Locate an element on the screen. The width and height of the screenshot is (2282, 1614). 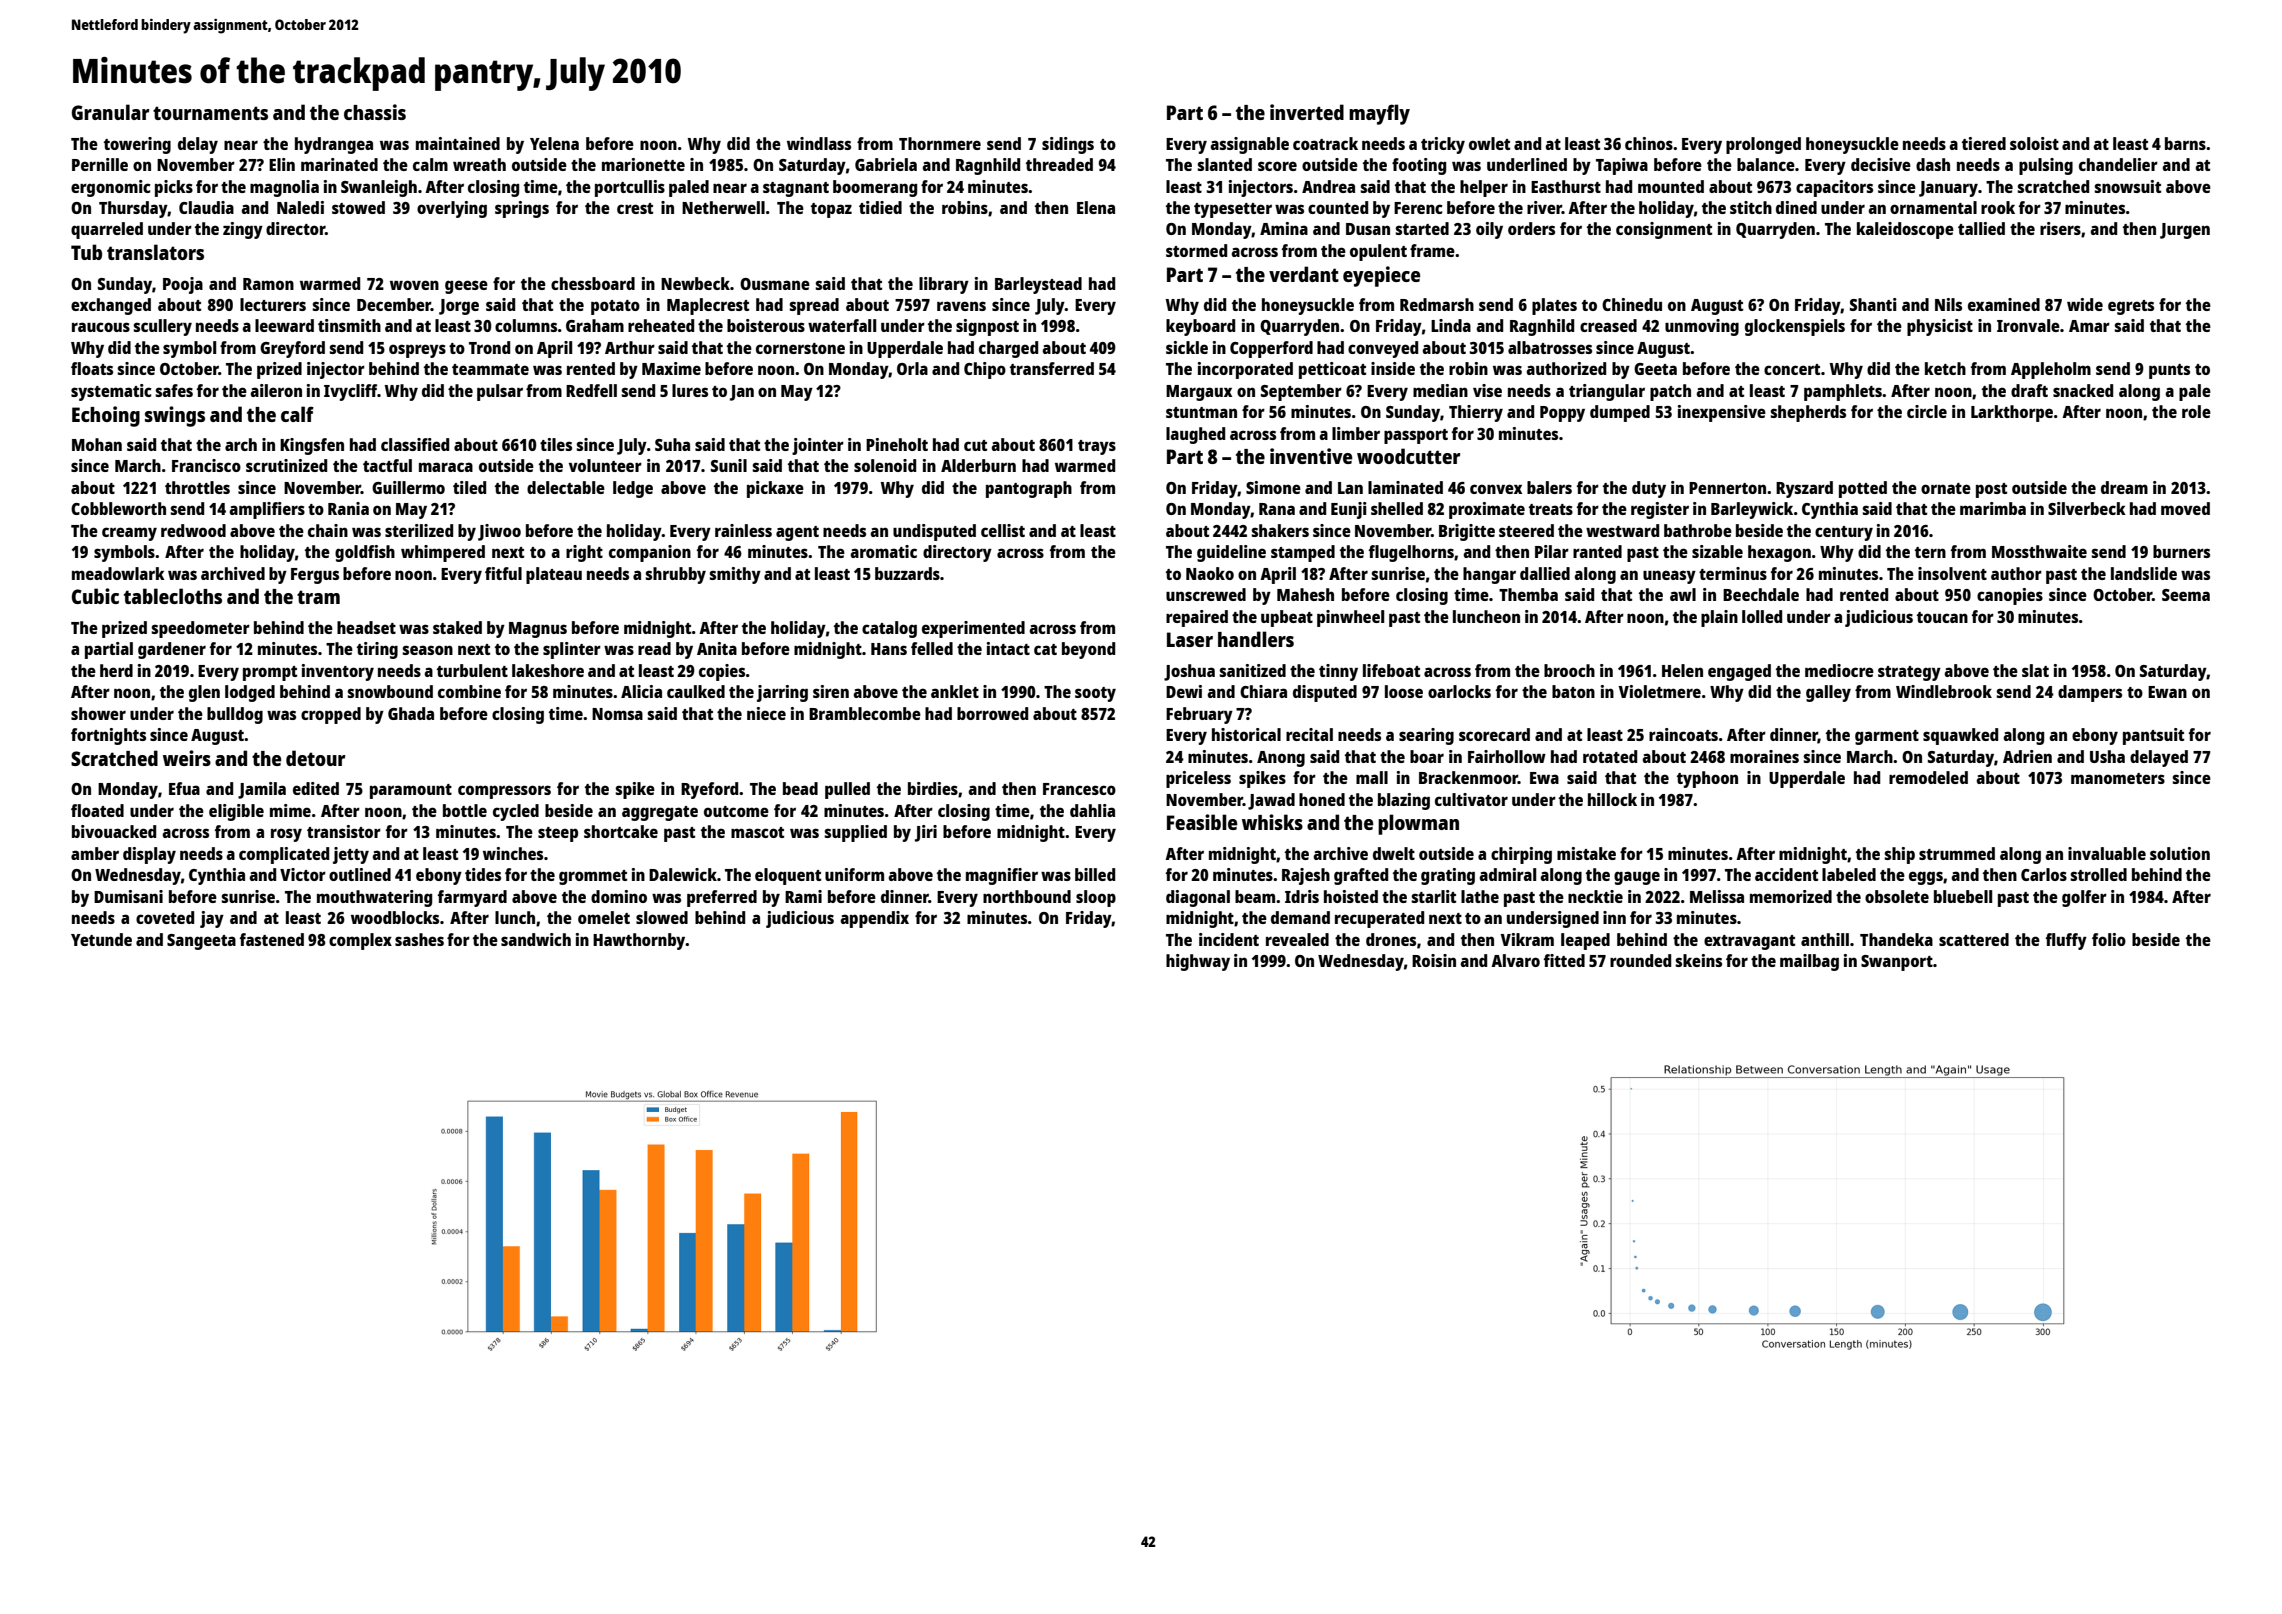
Idris is located at coordinates (1302, 896).
